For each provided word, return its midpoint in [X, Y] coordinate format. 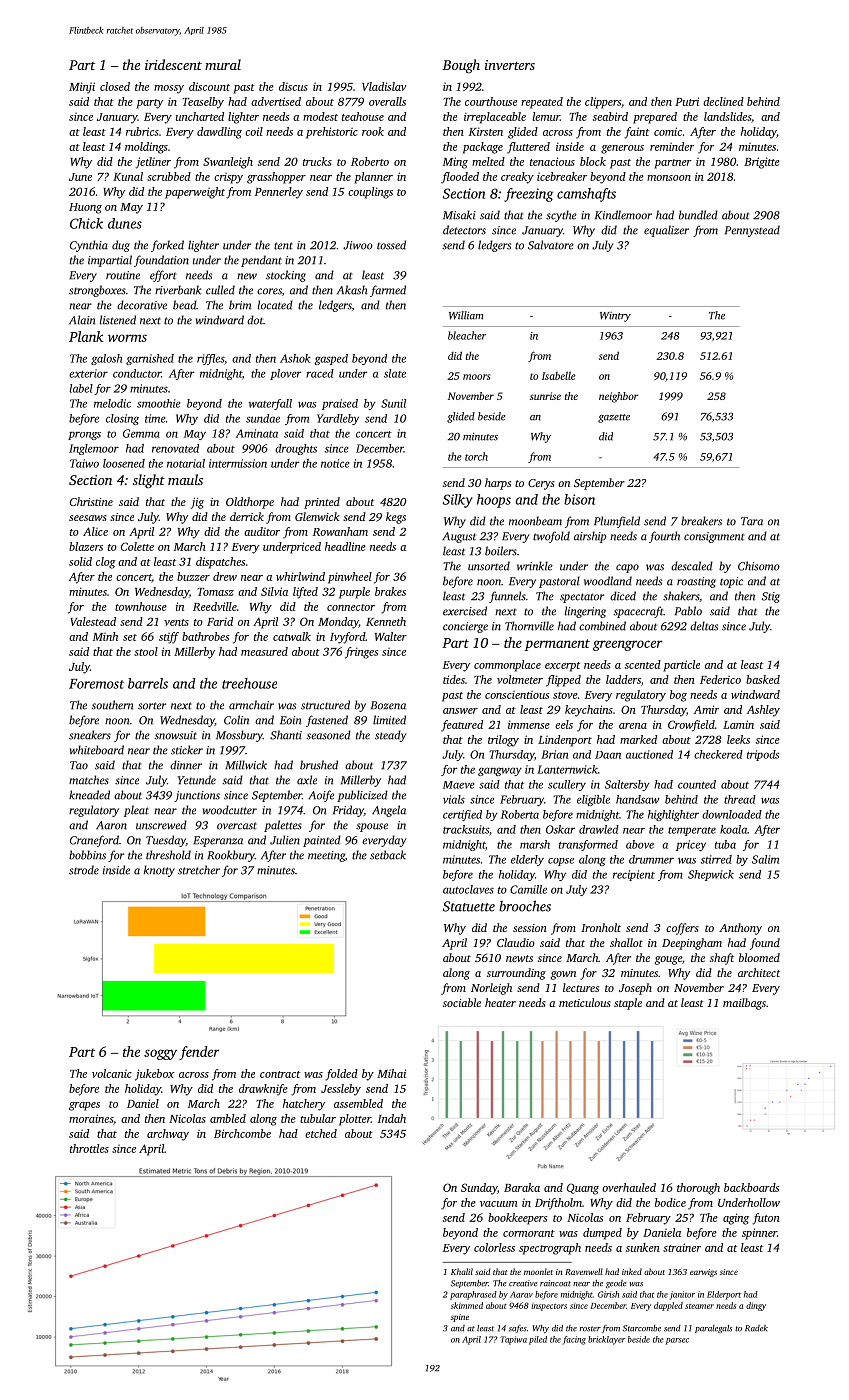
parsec [677, 1341]
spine [460, 1318]
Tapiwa [513, 1340]
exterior [88, 373]
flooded [460, 178]
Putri [687, 101]
